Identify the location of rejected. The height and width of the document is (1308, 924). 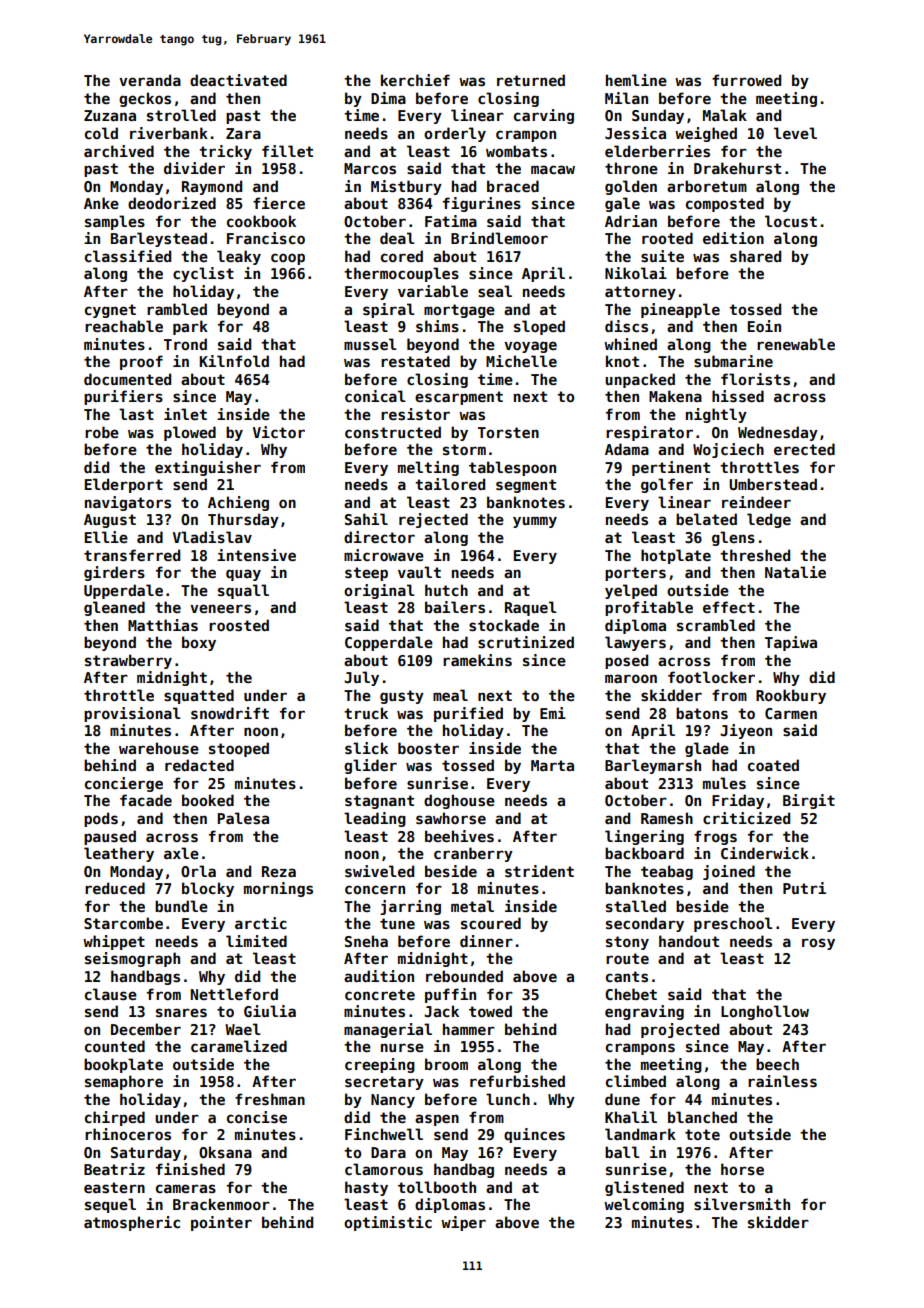
(433, 520).
